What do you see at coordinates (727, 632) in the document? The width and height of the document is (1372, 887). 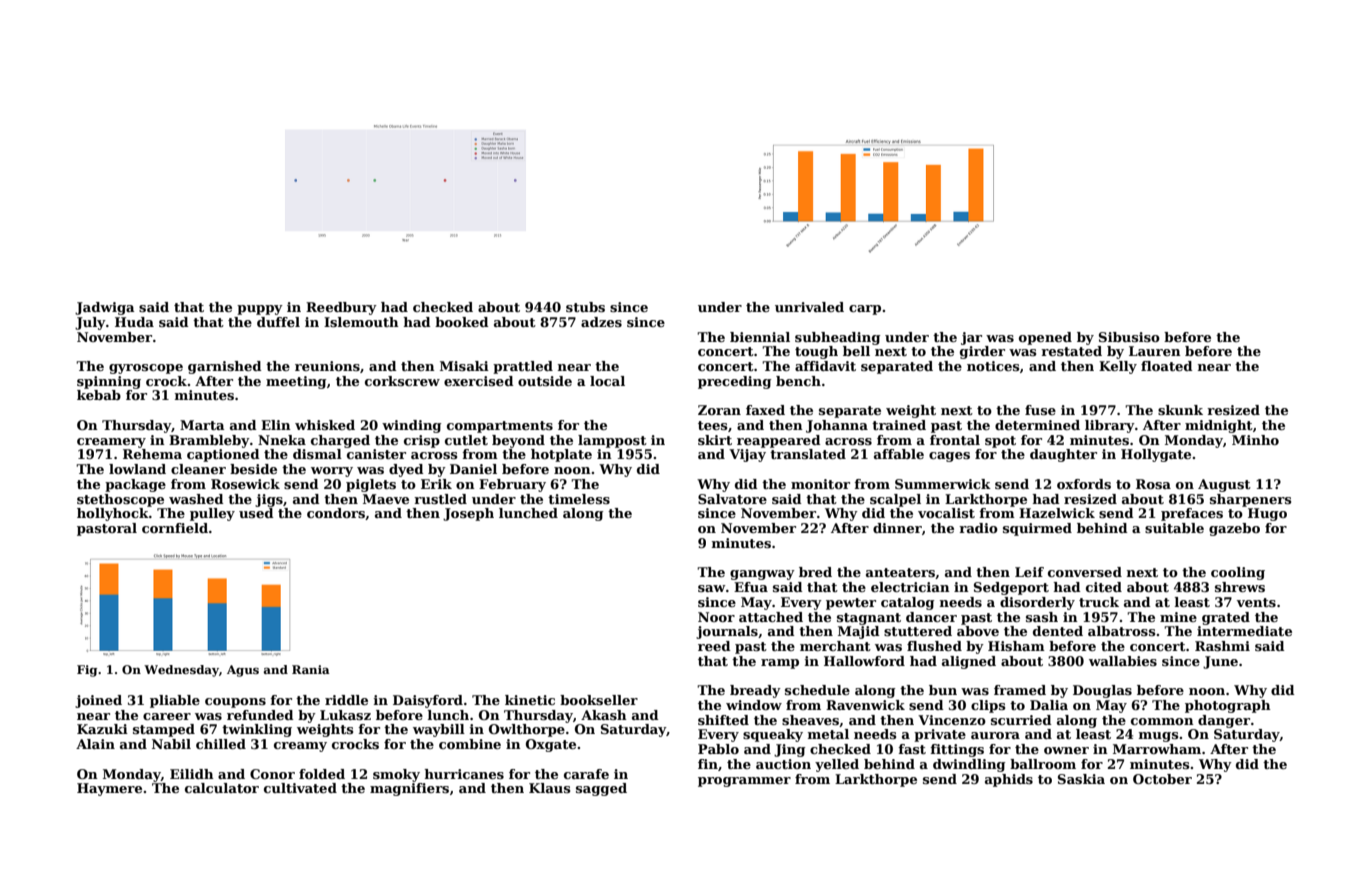 I see `journals` at bounding box center [727, 632].
